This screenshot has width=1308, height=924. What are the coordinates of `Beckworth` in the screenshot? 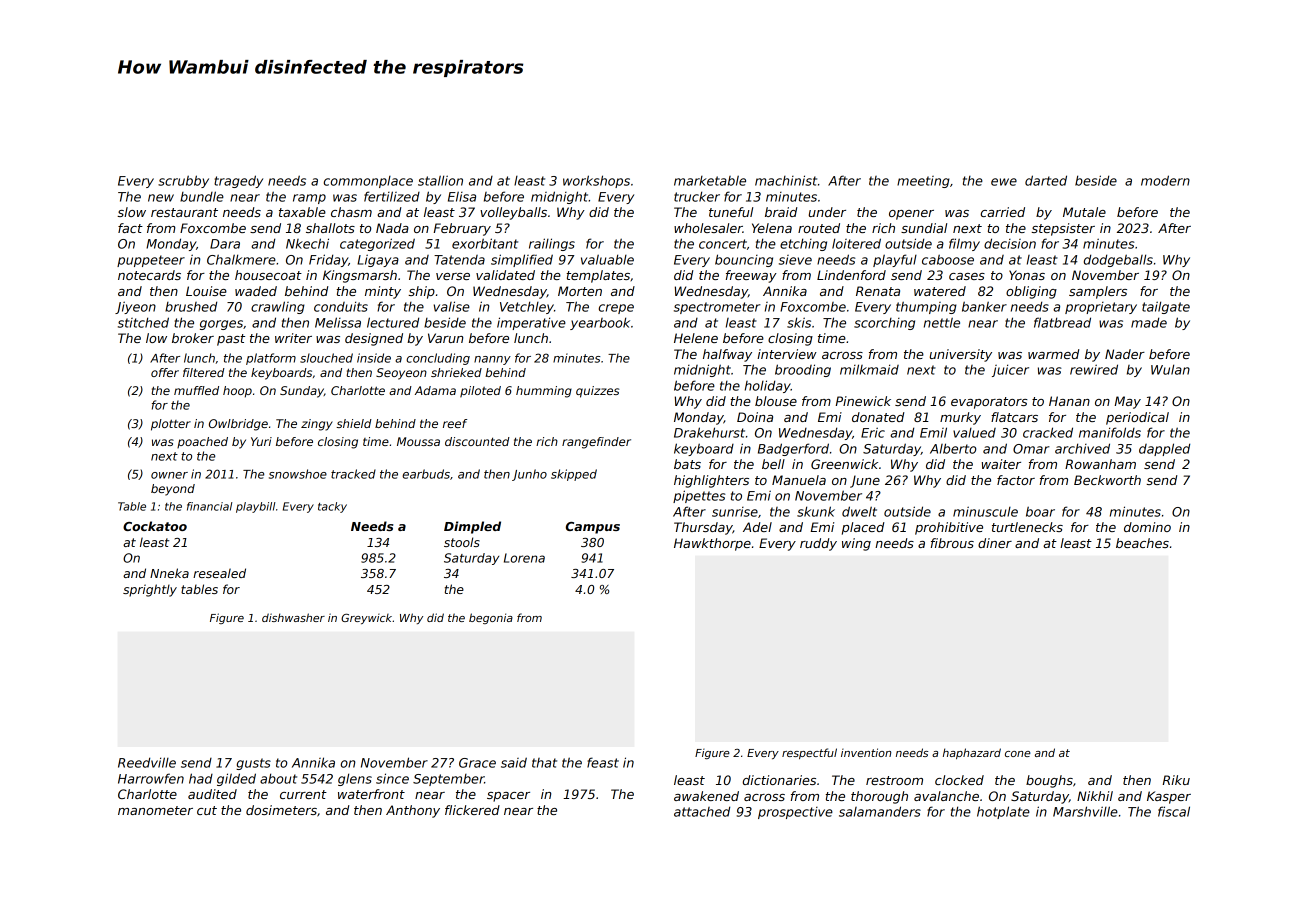 It's located at (1107, 480).
